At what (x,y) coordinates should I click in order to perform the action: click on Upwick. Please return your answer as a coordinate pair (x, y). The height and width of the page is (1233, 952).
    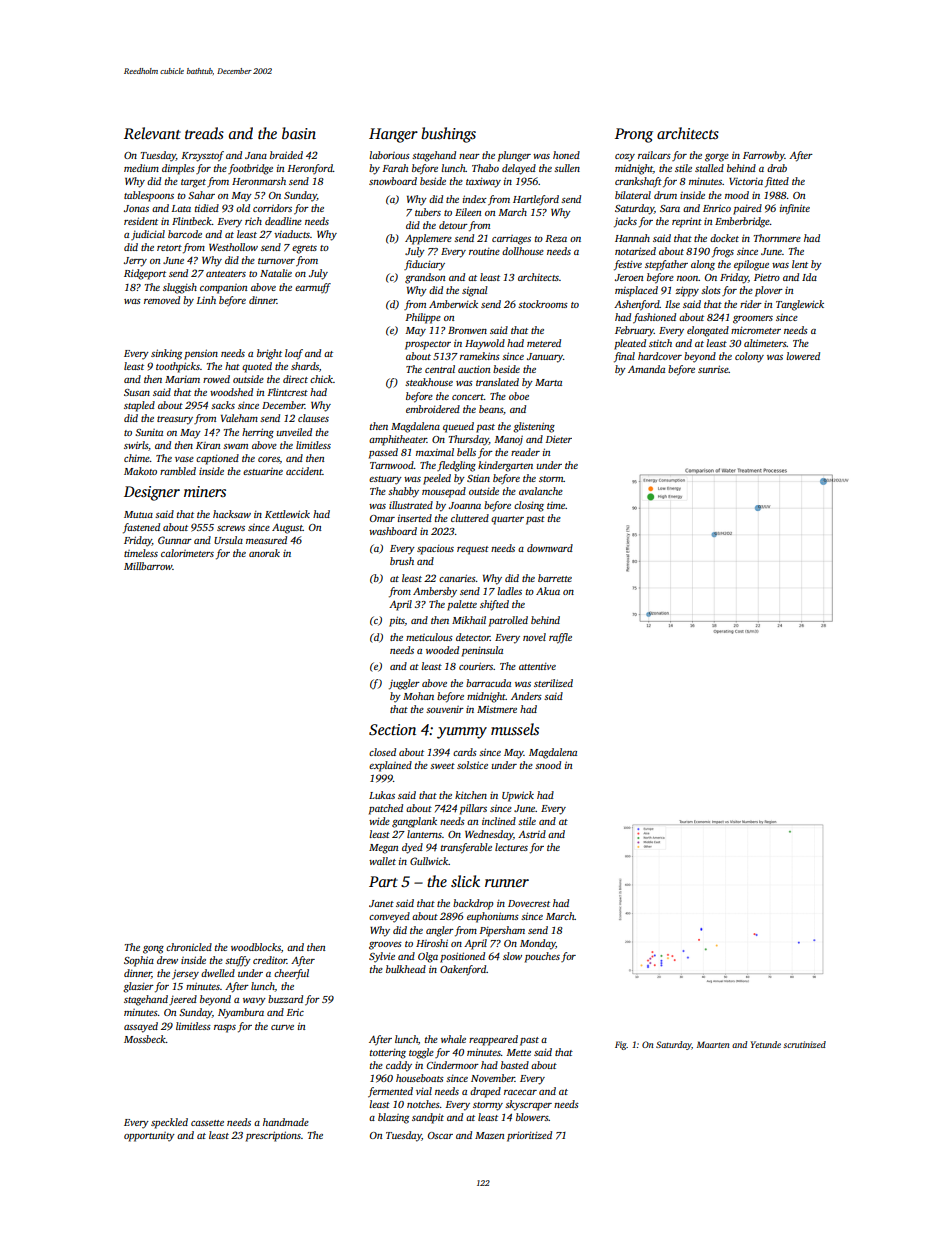
    Looking at the image, I should click on (518, 796).
